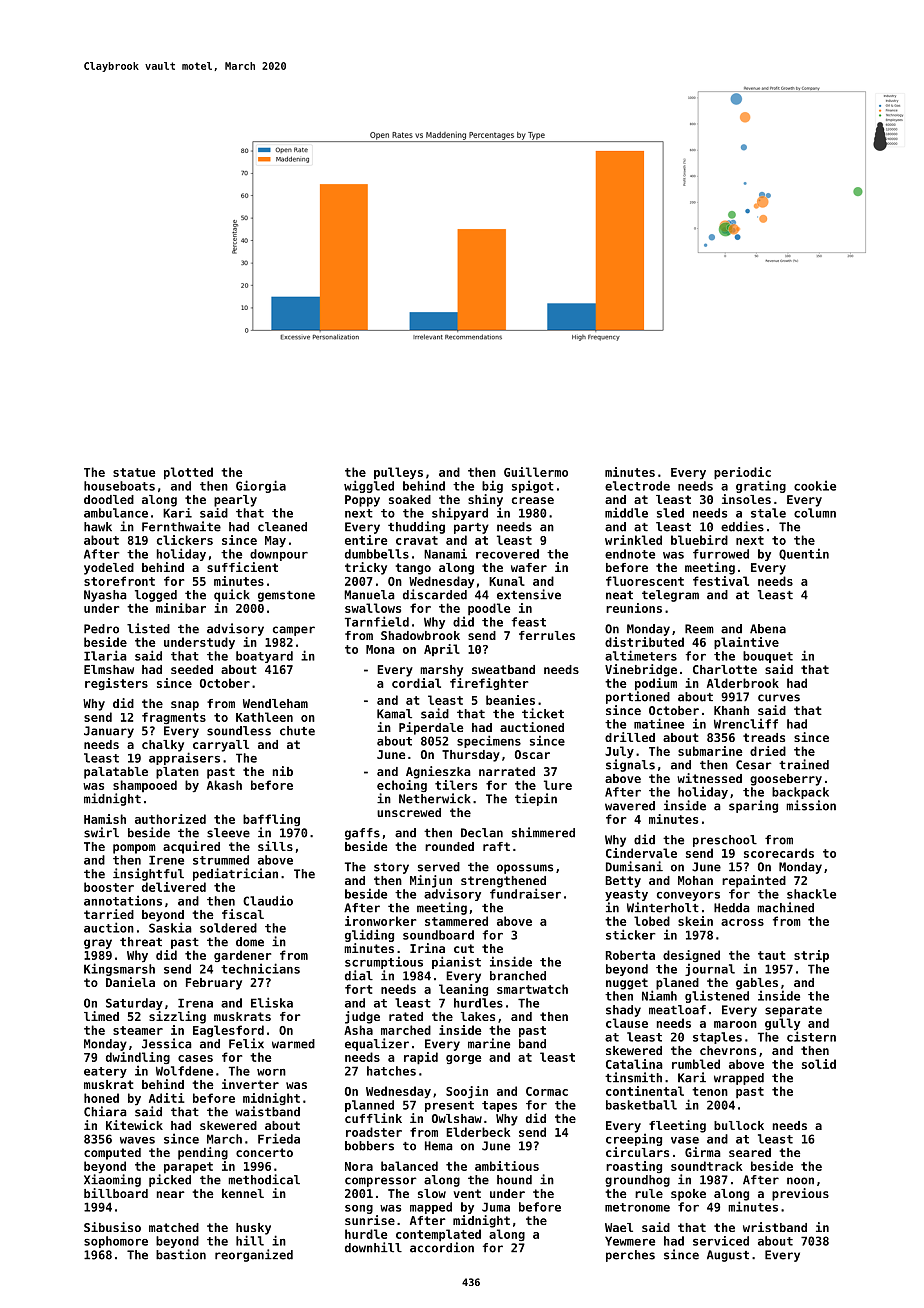 The width and height of the page is (924, 1308). Describe the element at coordinates (181, 1254) in the page. I see `bastion` at that location.
